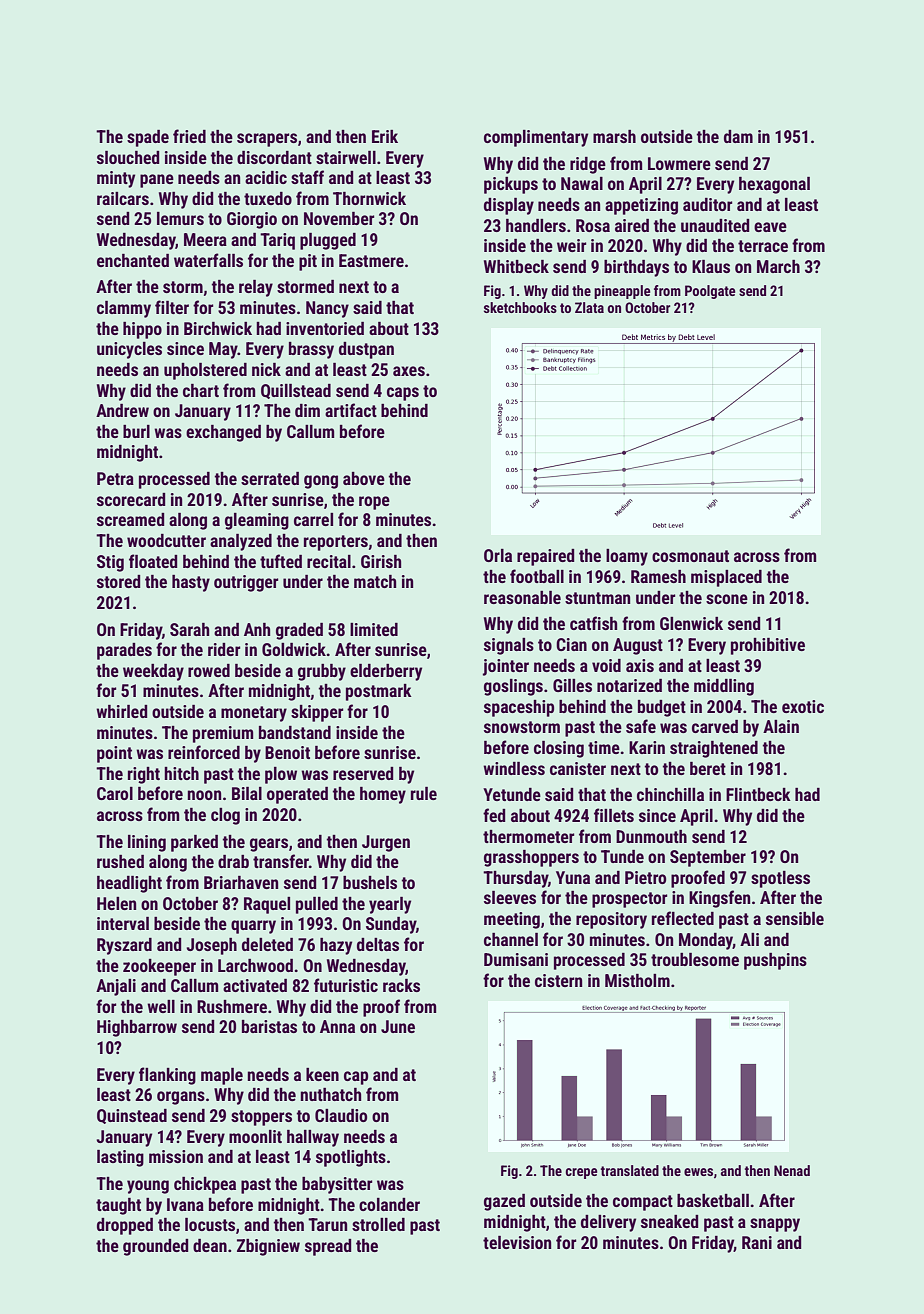 Image resolution: width=924 pixels, height=1314 pixels. What do you see at coordinates (121, 711) in the screenshot?
I see `whirled` at bounding box center [121, 711].
